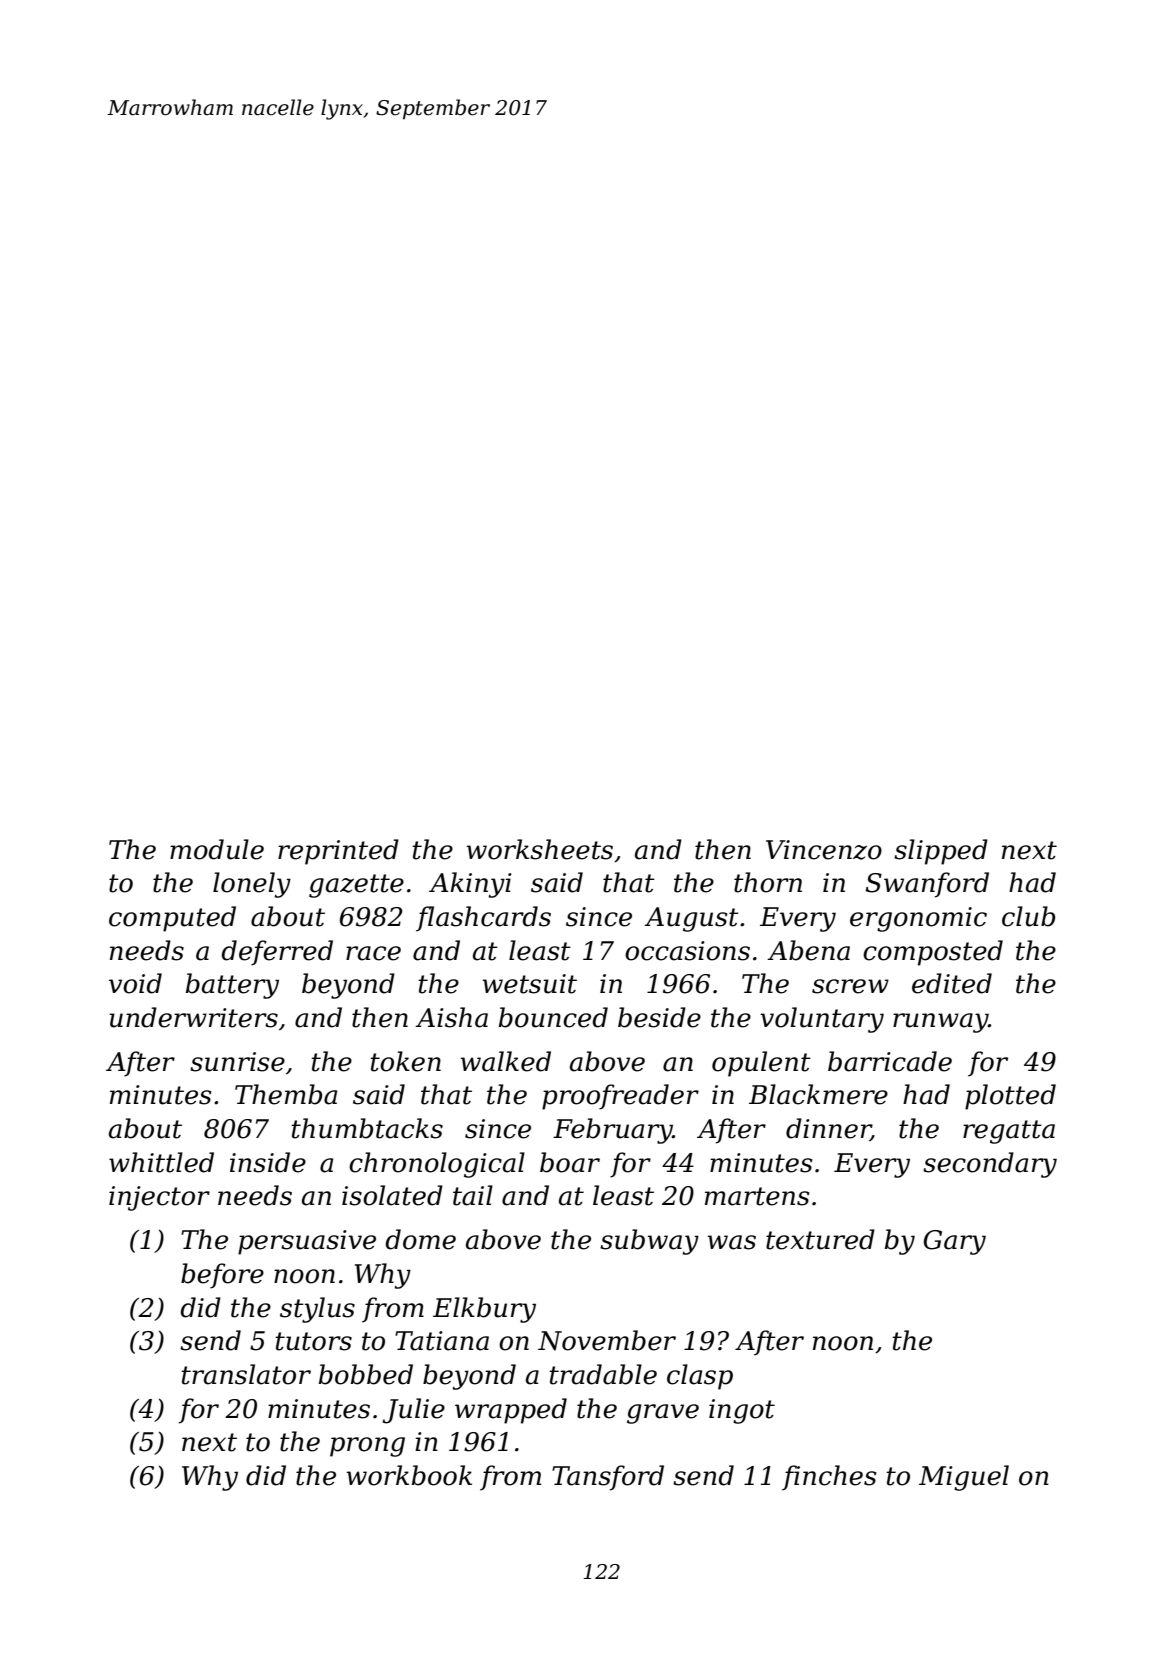  I want to click on slipped, so click(941, 852).
